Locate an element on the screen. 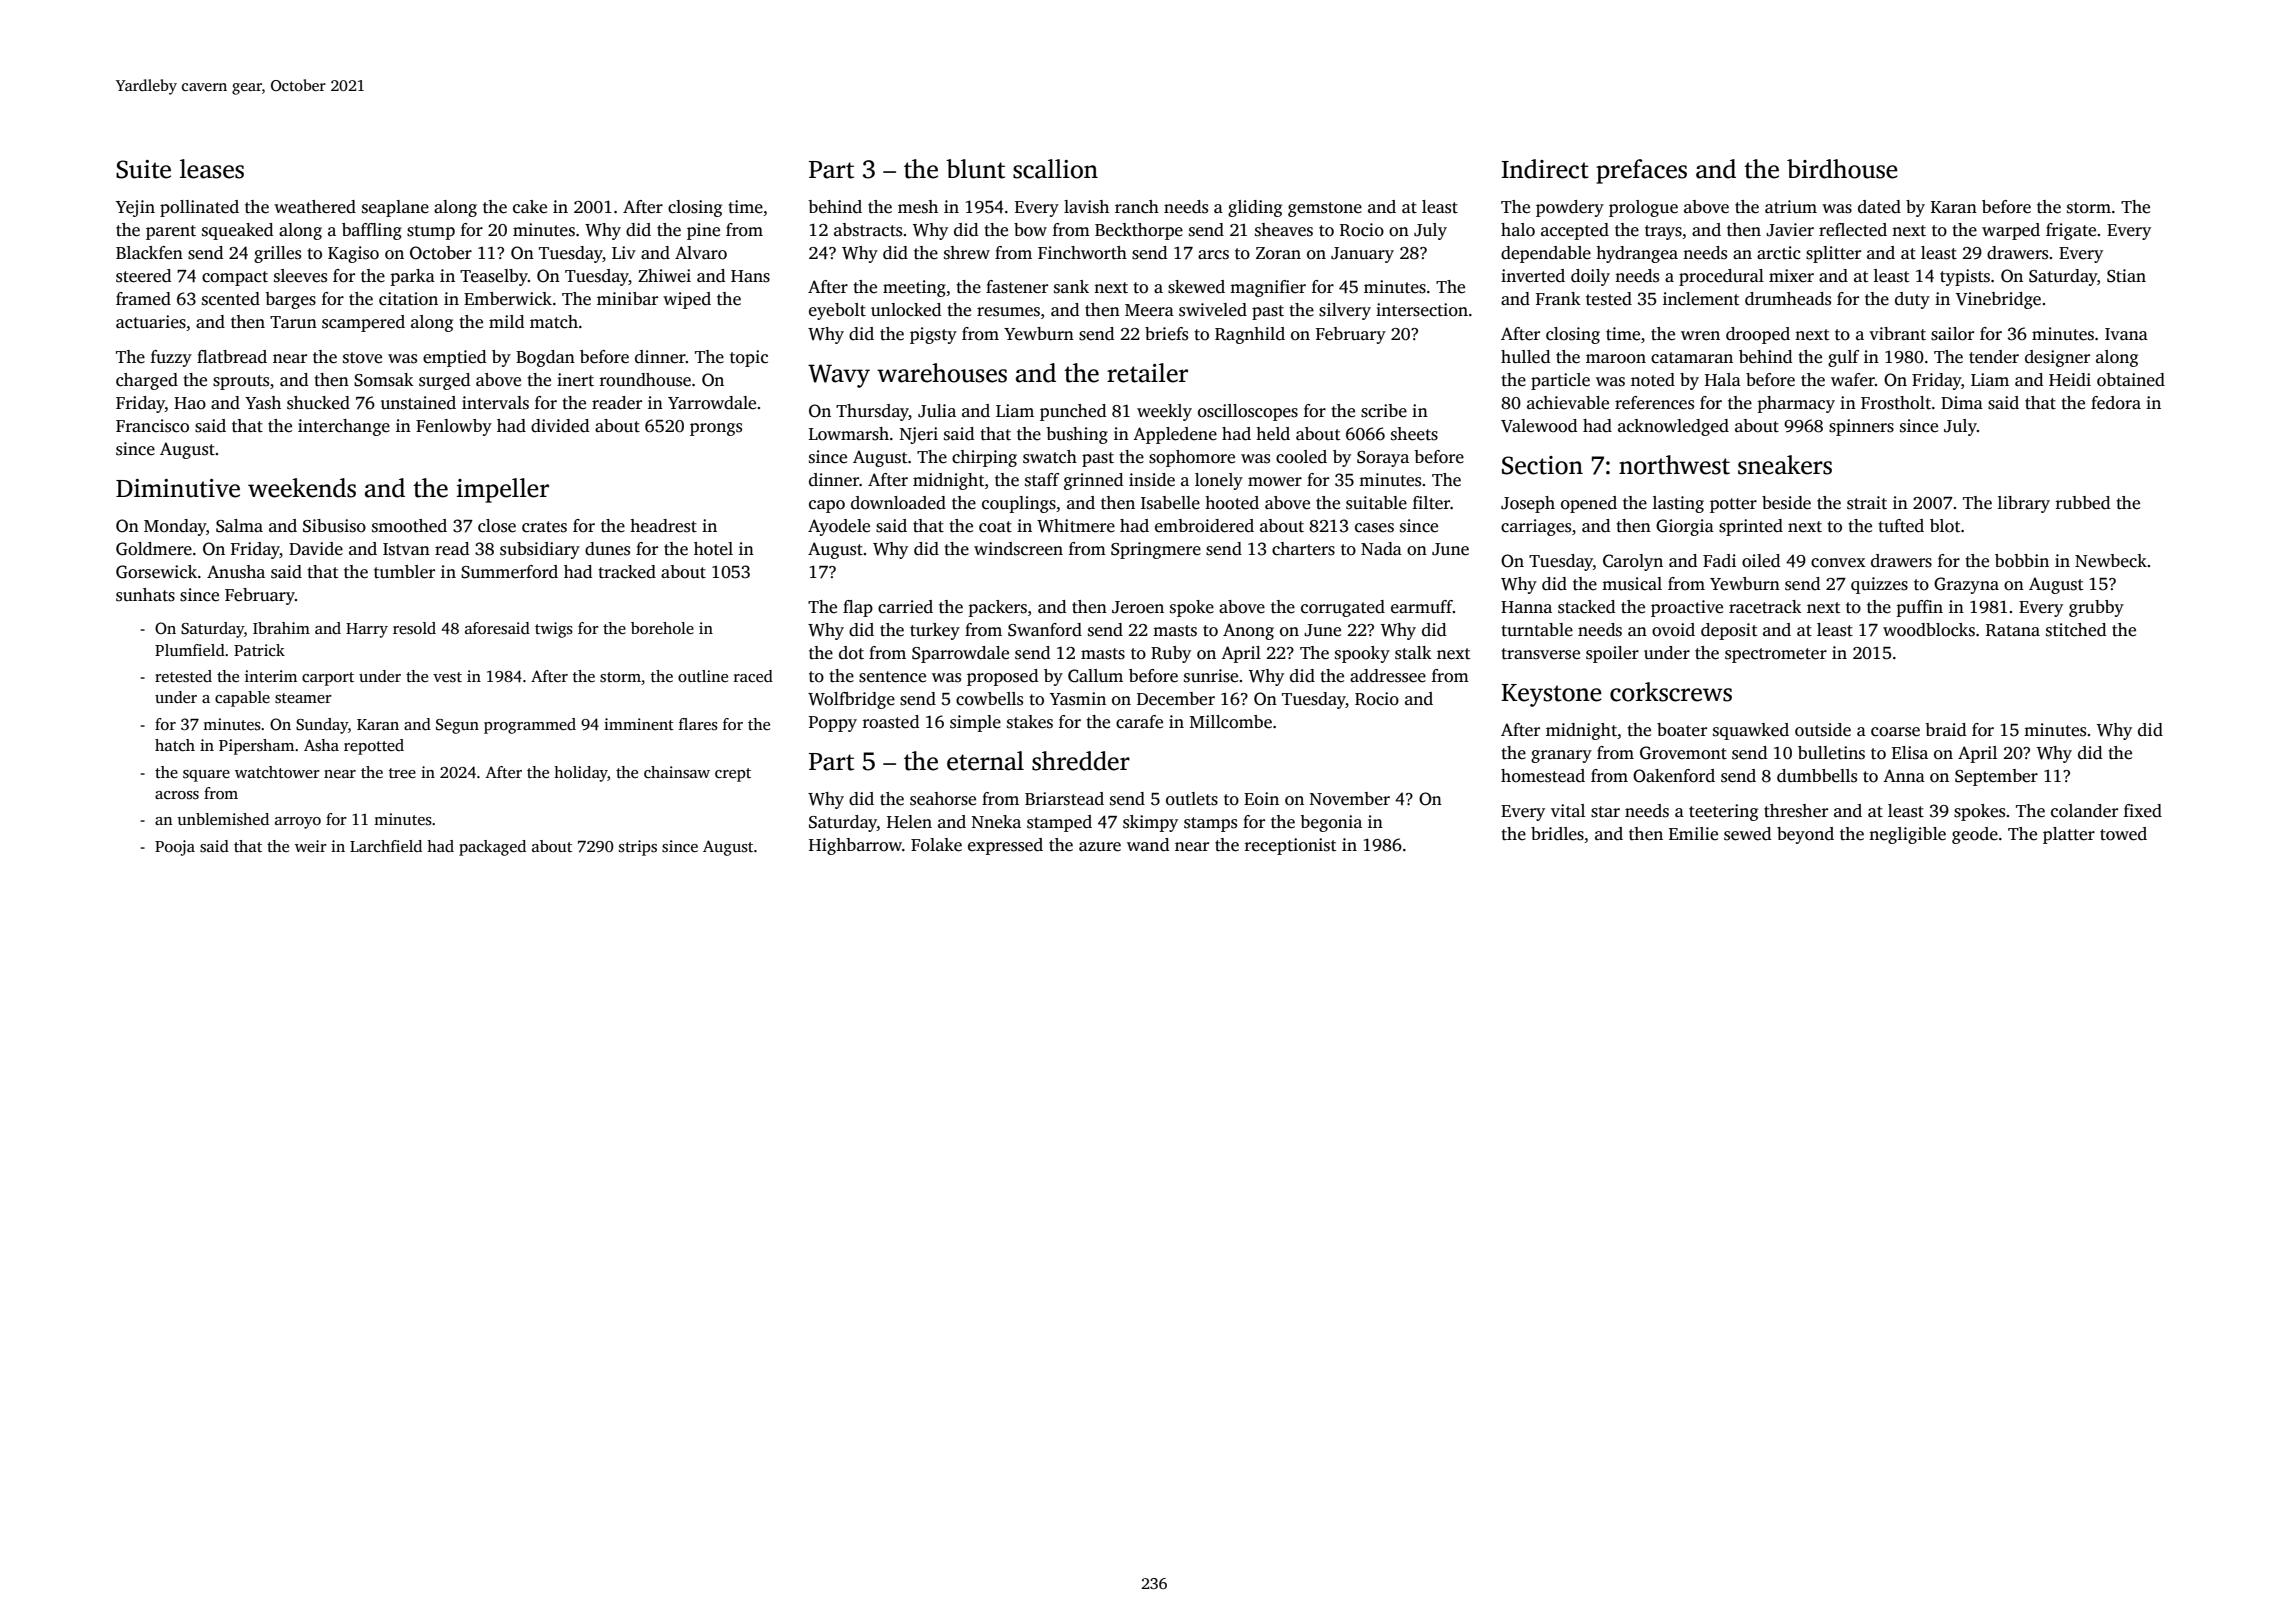 This screenshot has width=2282, height=1614. Suite is located at coordinates (143, 169).
